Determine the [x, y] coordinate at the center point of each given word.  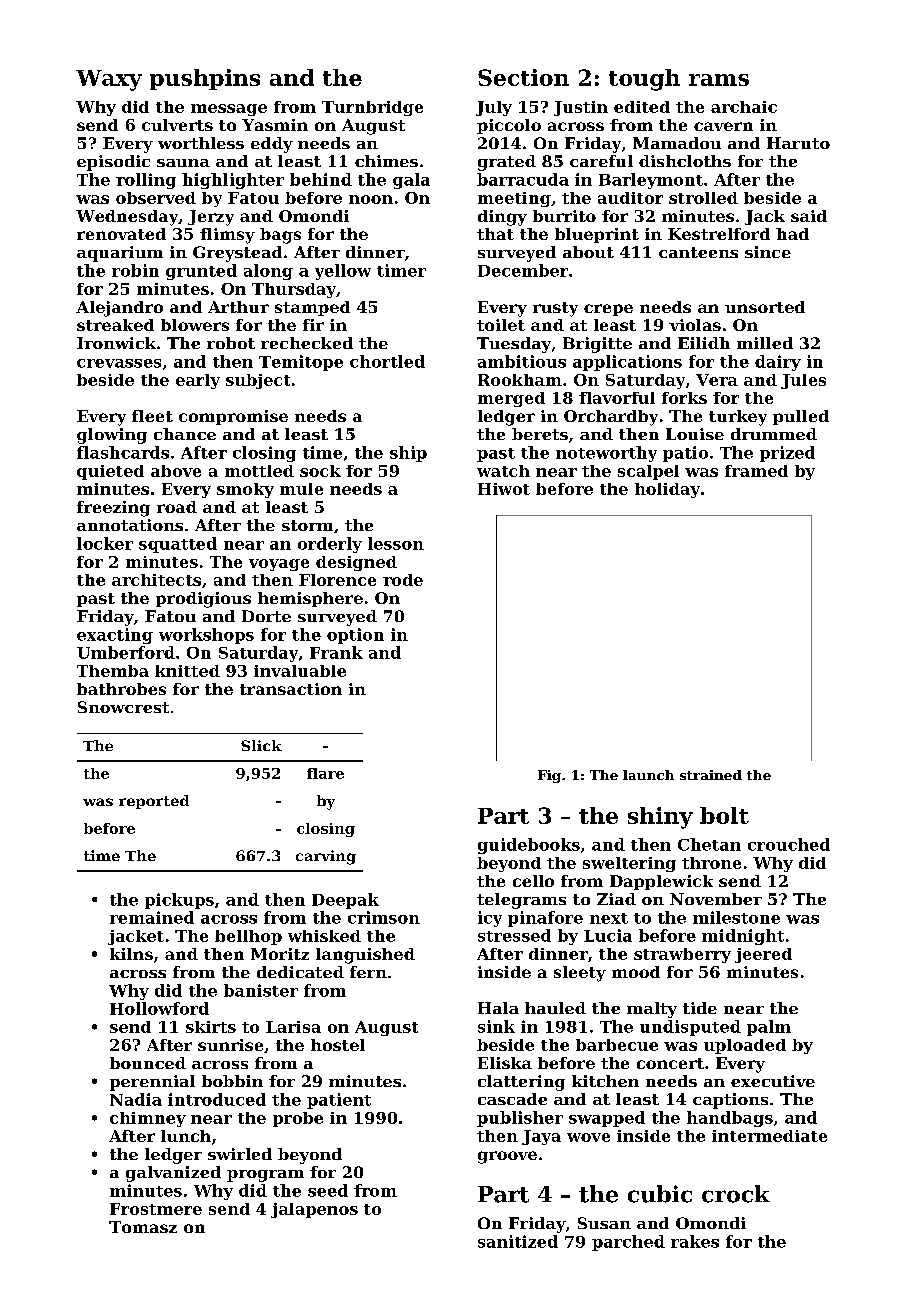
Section [523, 77]
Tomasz [143, 1227]
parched [628, 1243]
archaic [744, 107]
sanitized [518, 1241]
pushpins [205, 79]
